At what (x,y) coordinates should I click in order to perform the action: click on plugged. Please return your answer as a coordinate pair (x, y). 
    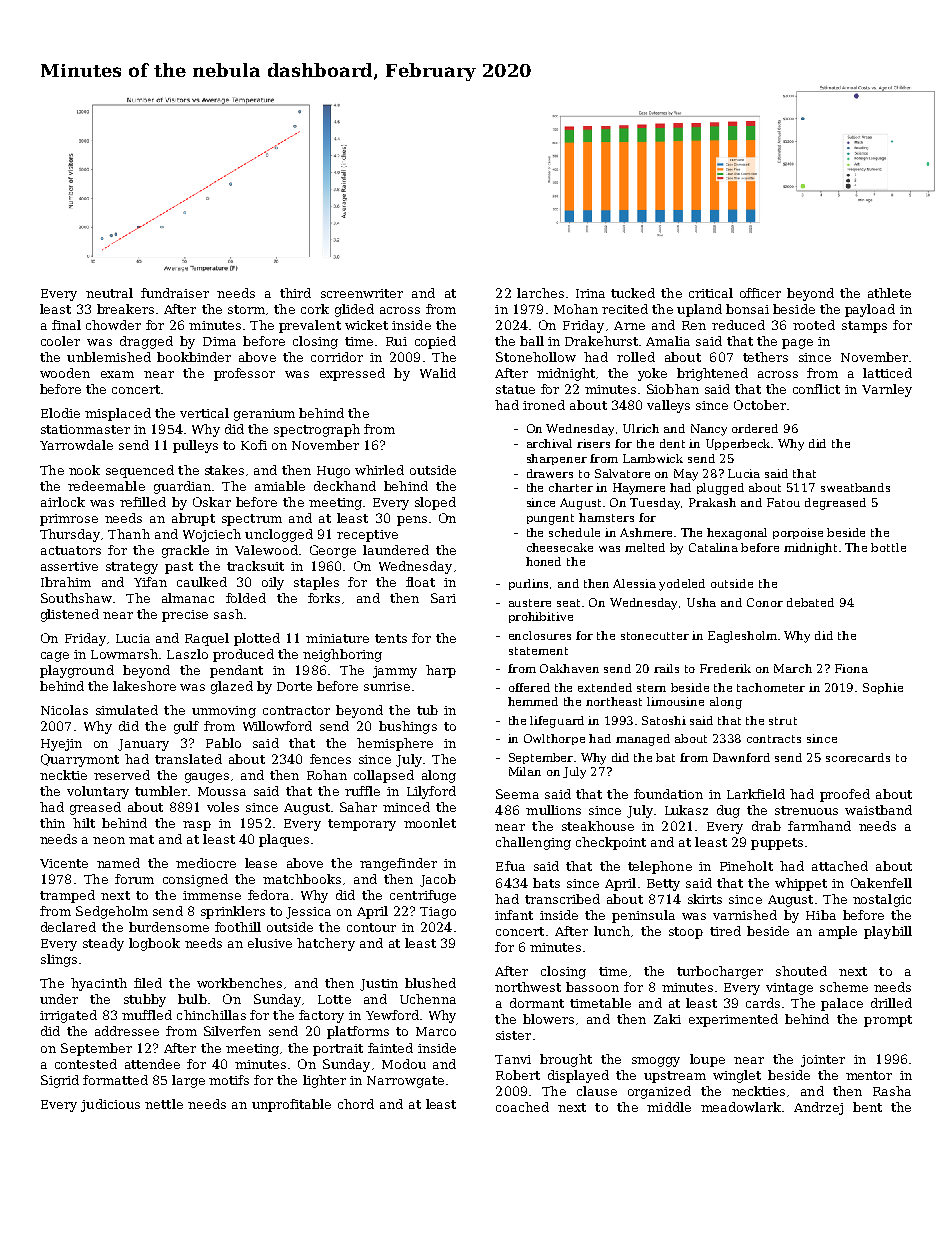
    Looking at the image, I should click on (720, 489).
